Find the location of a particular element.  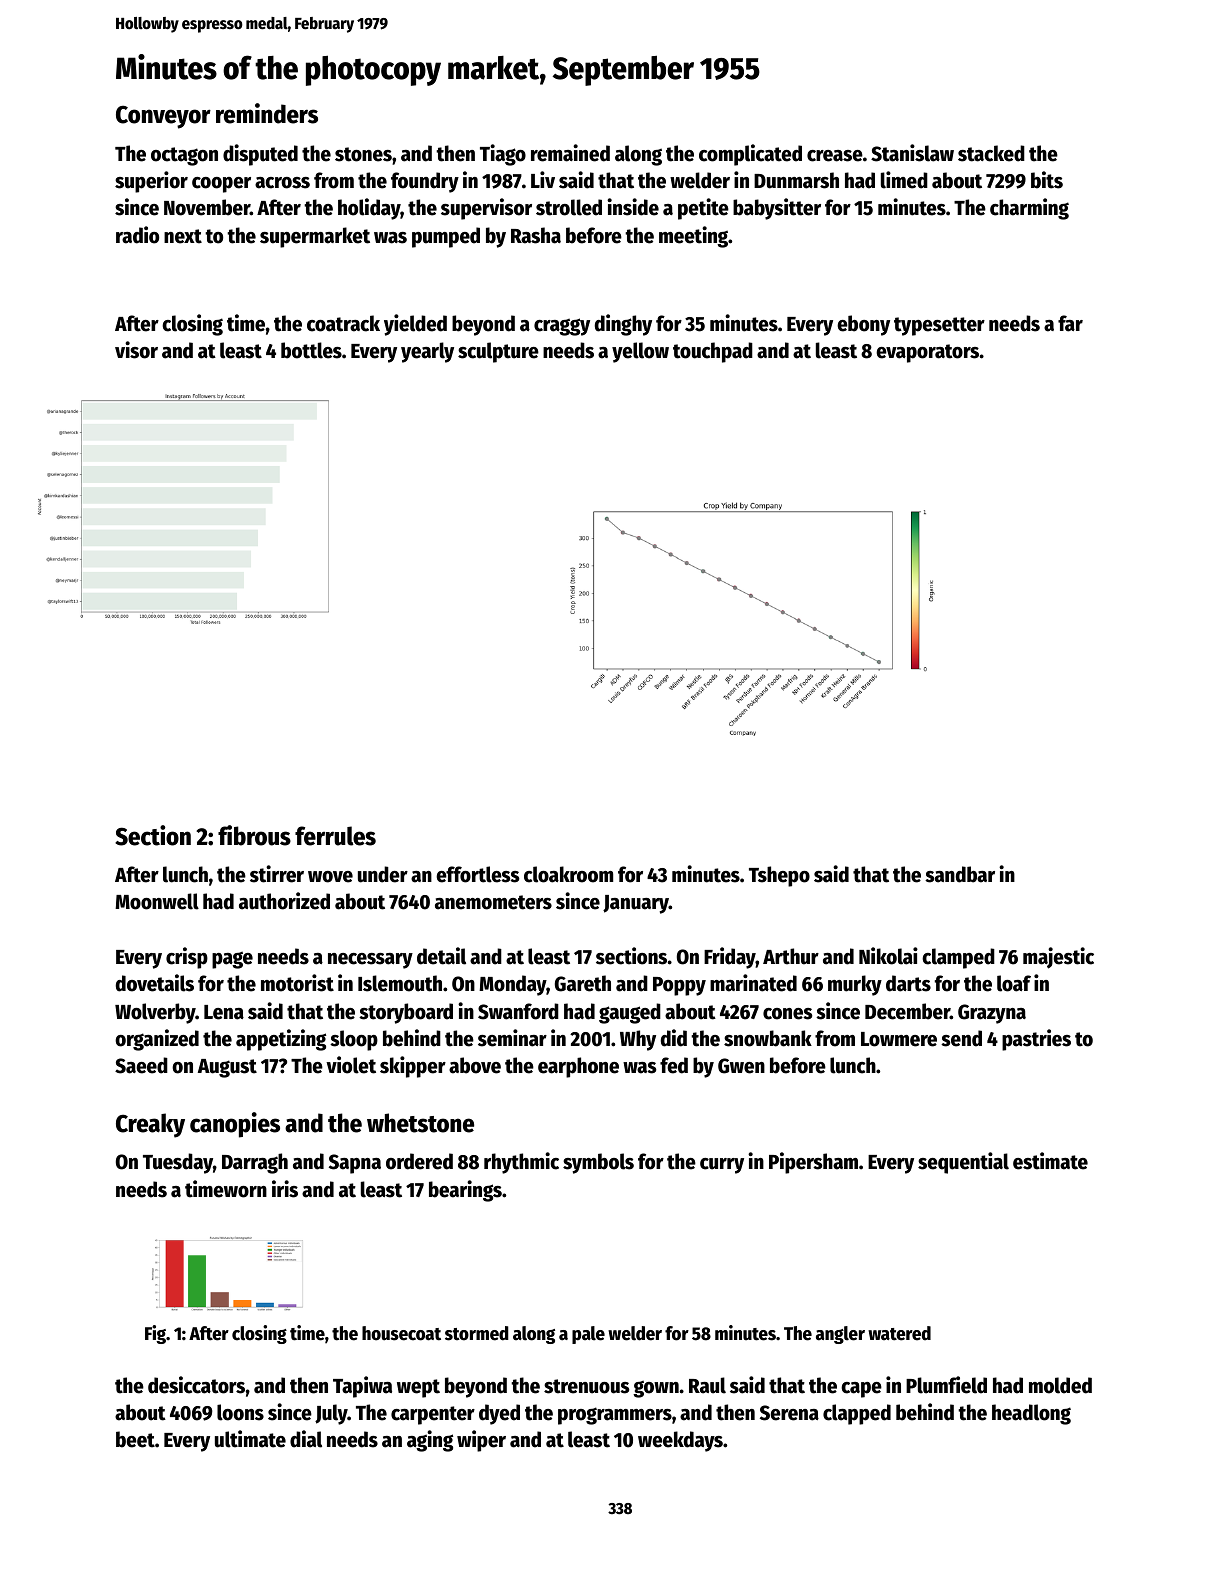

Conveyor is located at coordinates (163, 117).
